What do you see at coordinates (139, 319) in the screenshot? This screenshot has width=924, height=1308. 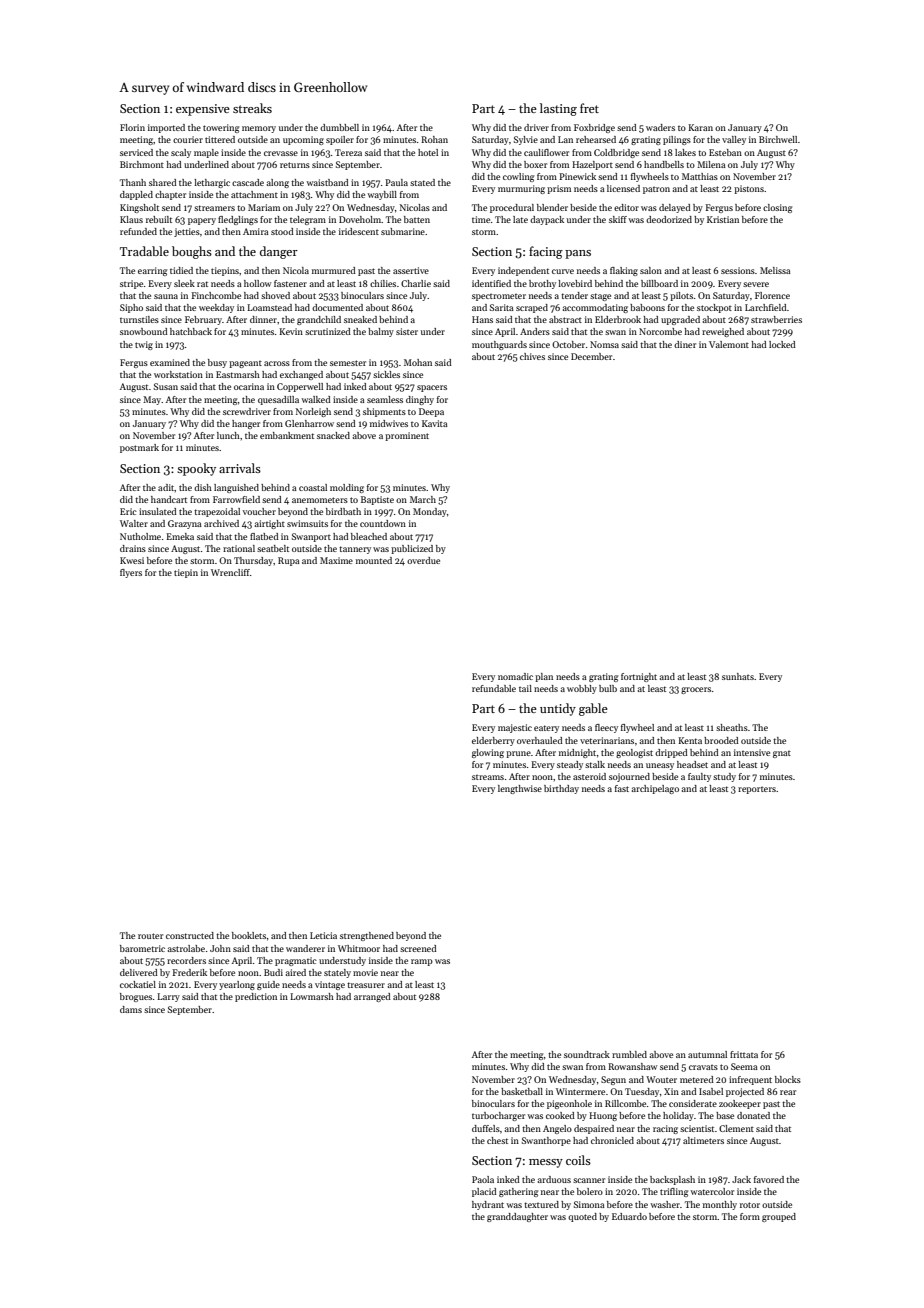 I see `turnstiles` at bounding box center [139, 319].
